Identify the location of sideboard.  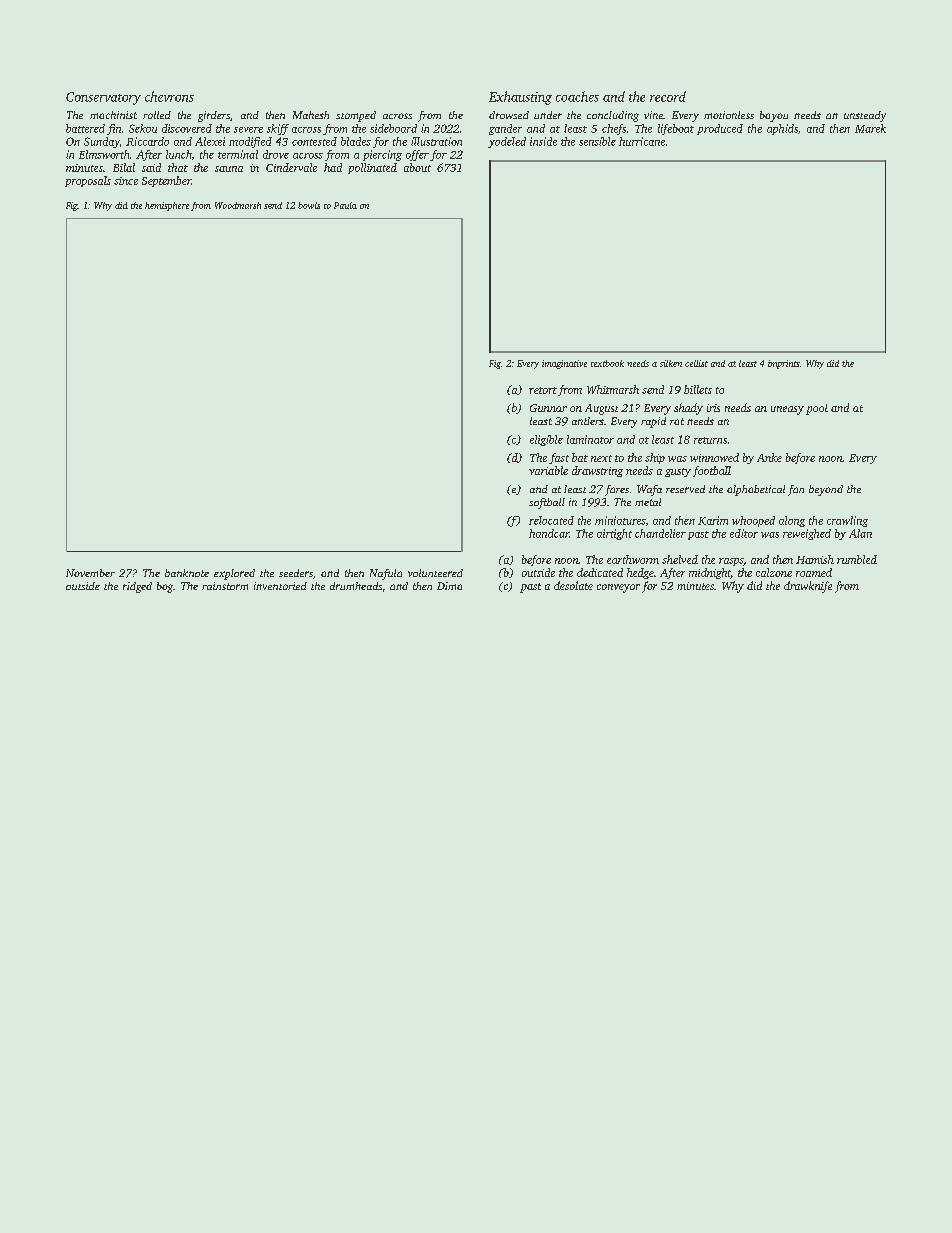
(393, 128).
